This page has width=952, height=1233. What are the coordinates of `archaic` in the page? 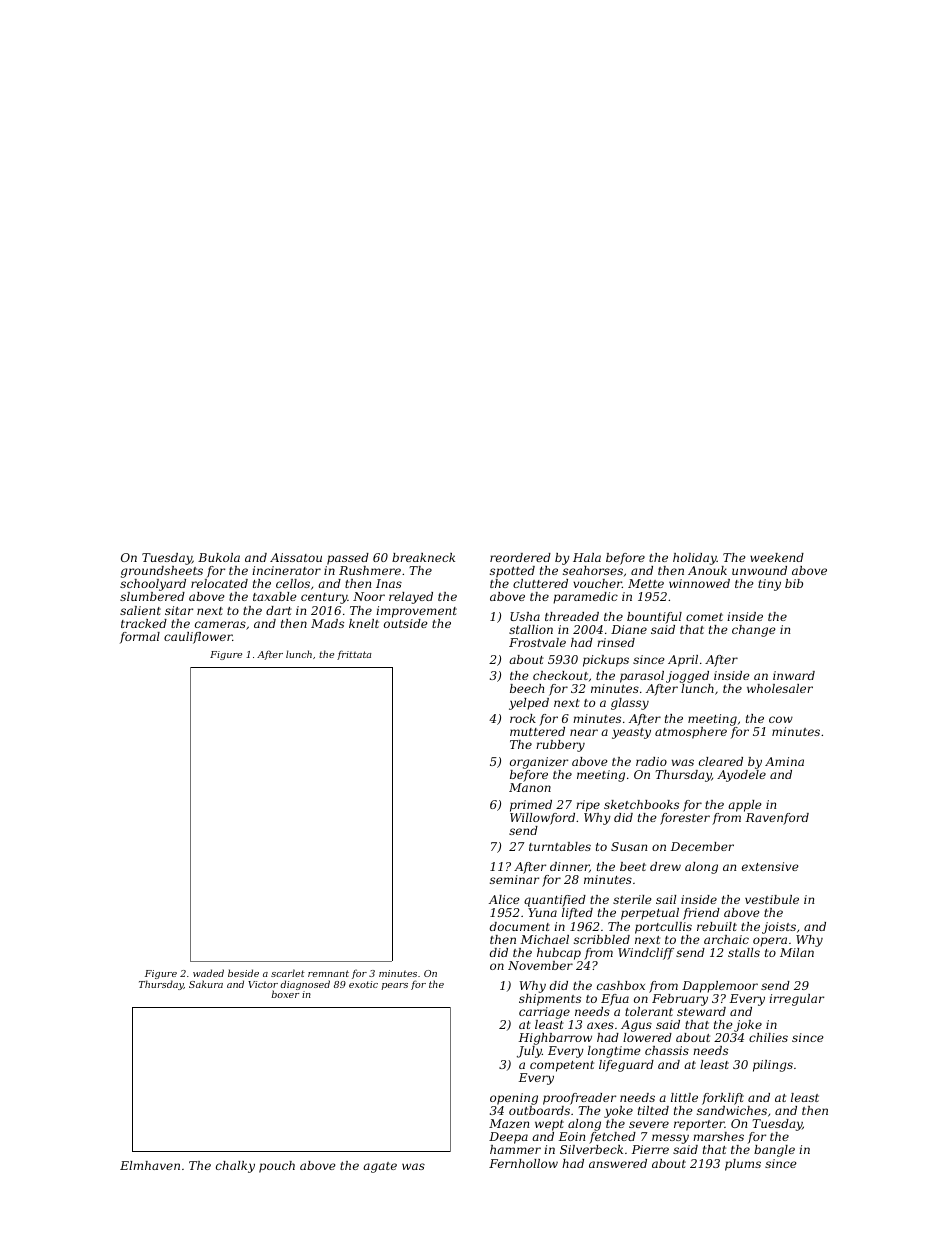 It's located at (726, 939).
